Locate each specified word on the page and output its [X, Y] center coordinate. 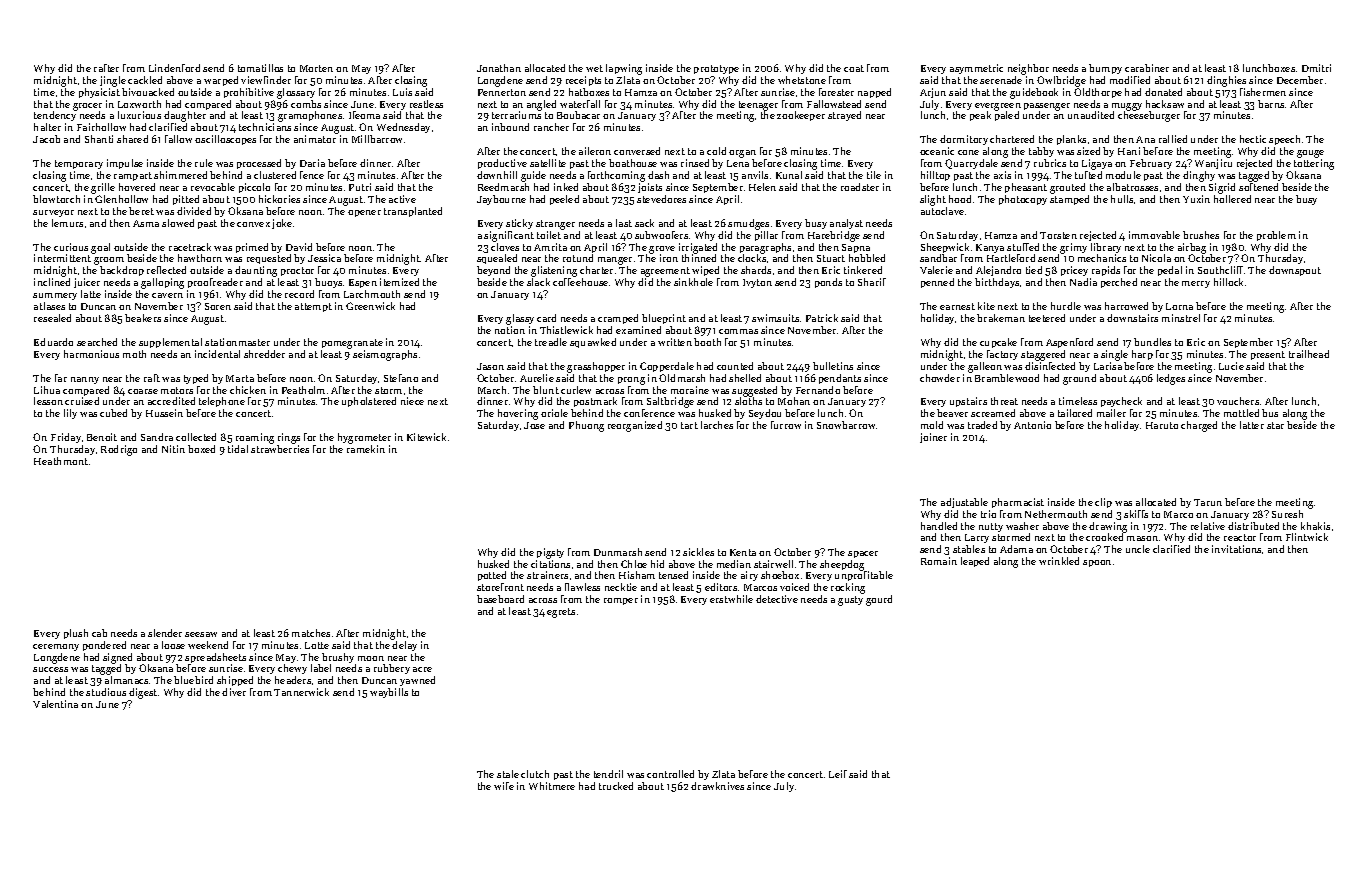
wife [504, 786]
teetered [1047, 318]
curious [71, 247]
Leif [838, 774]
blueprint [664, 319]
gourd [879, 600]
